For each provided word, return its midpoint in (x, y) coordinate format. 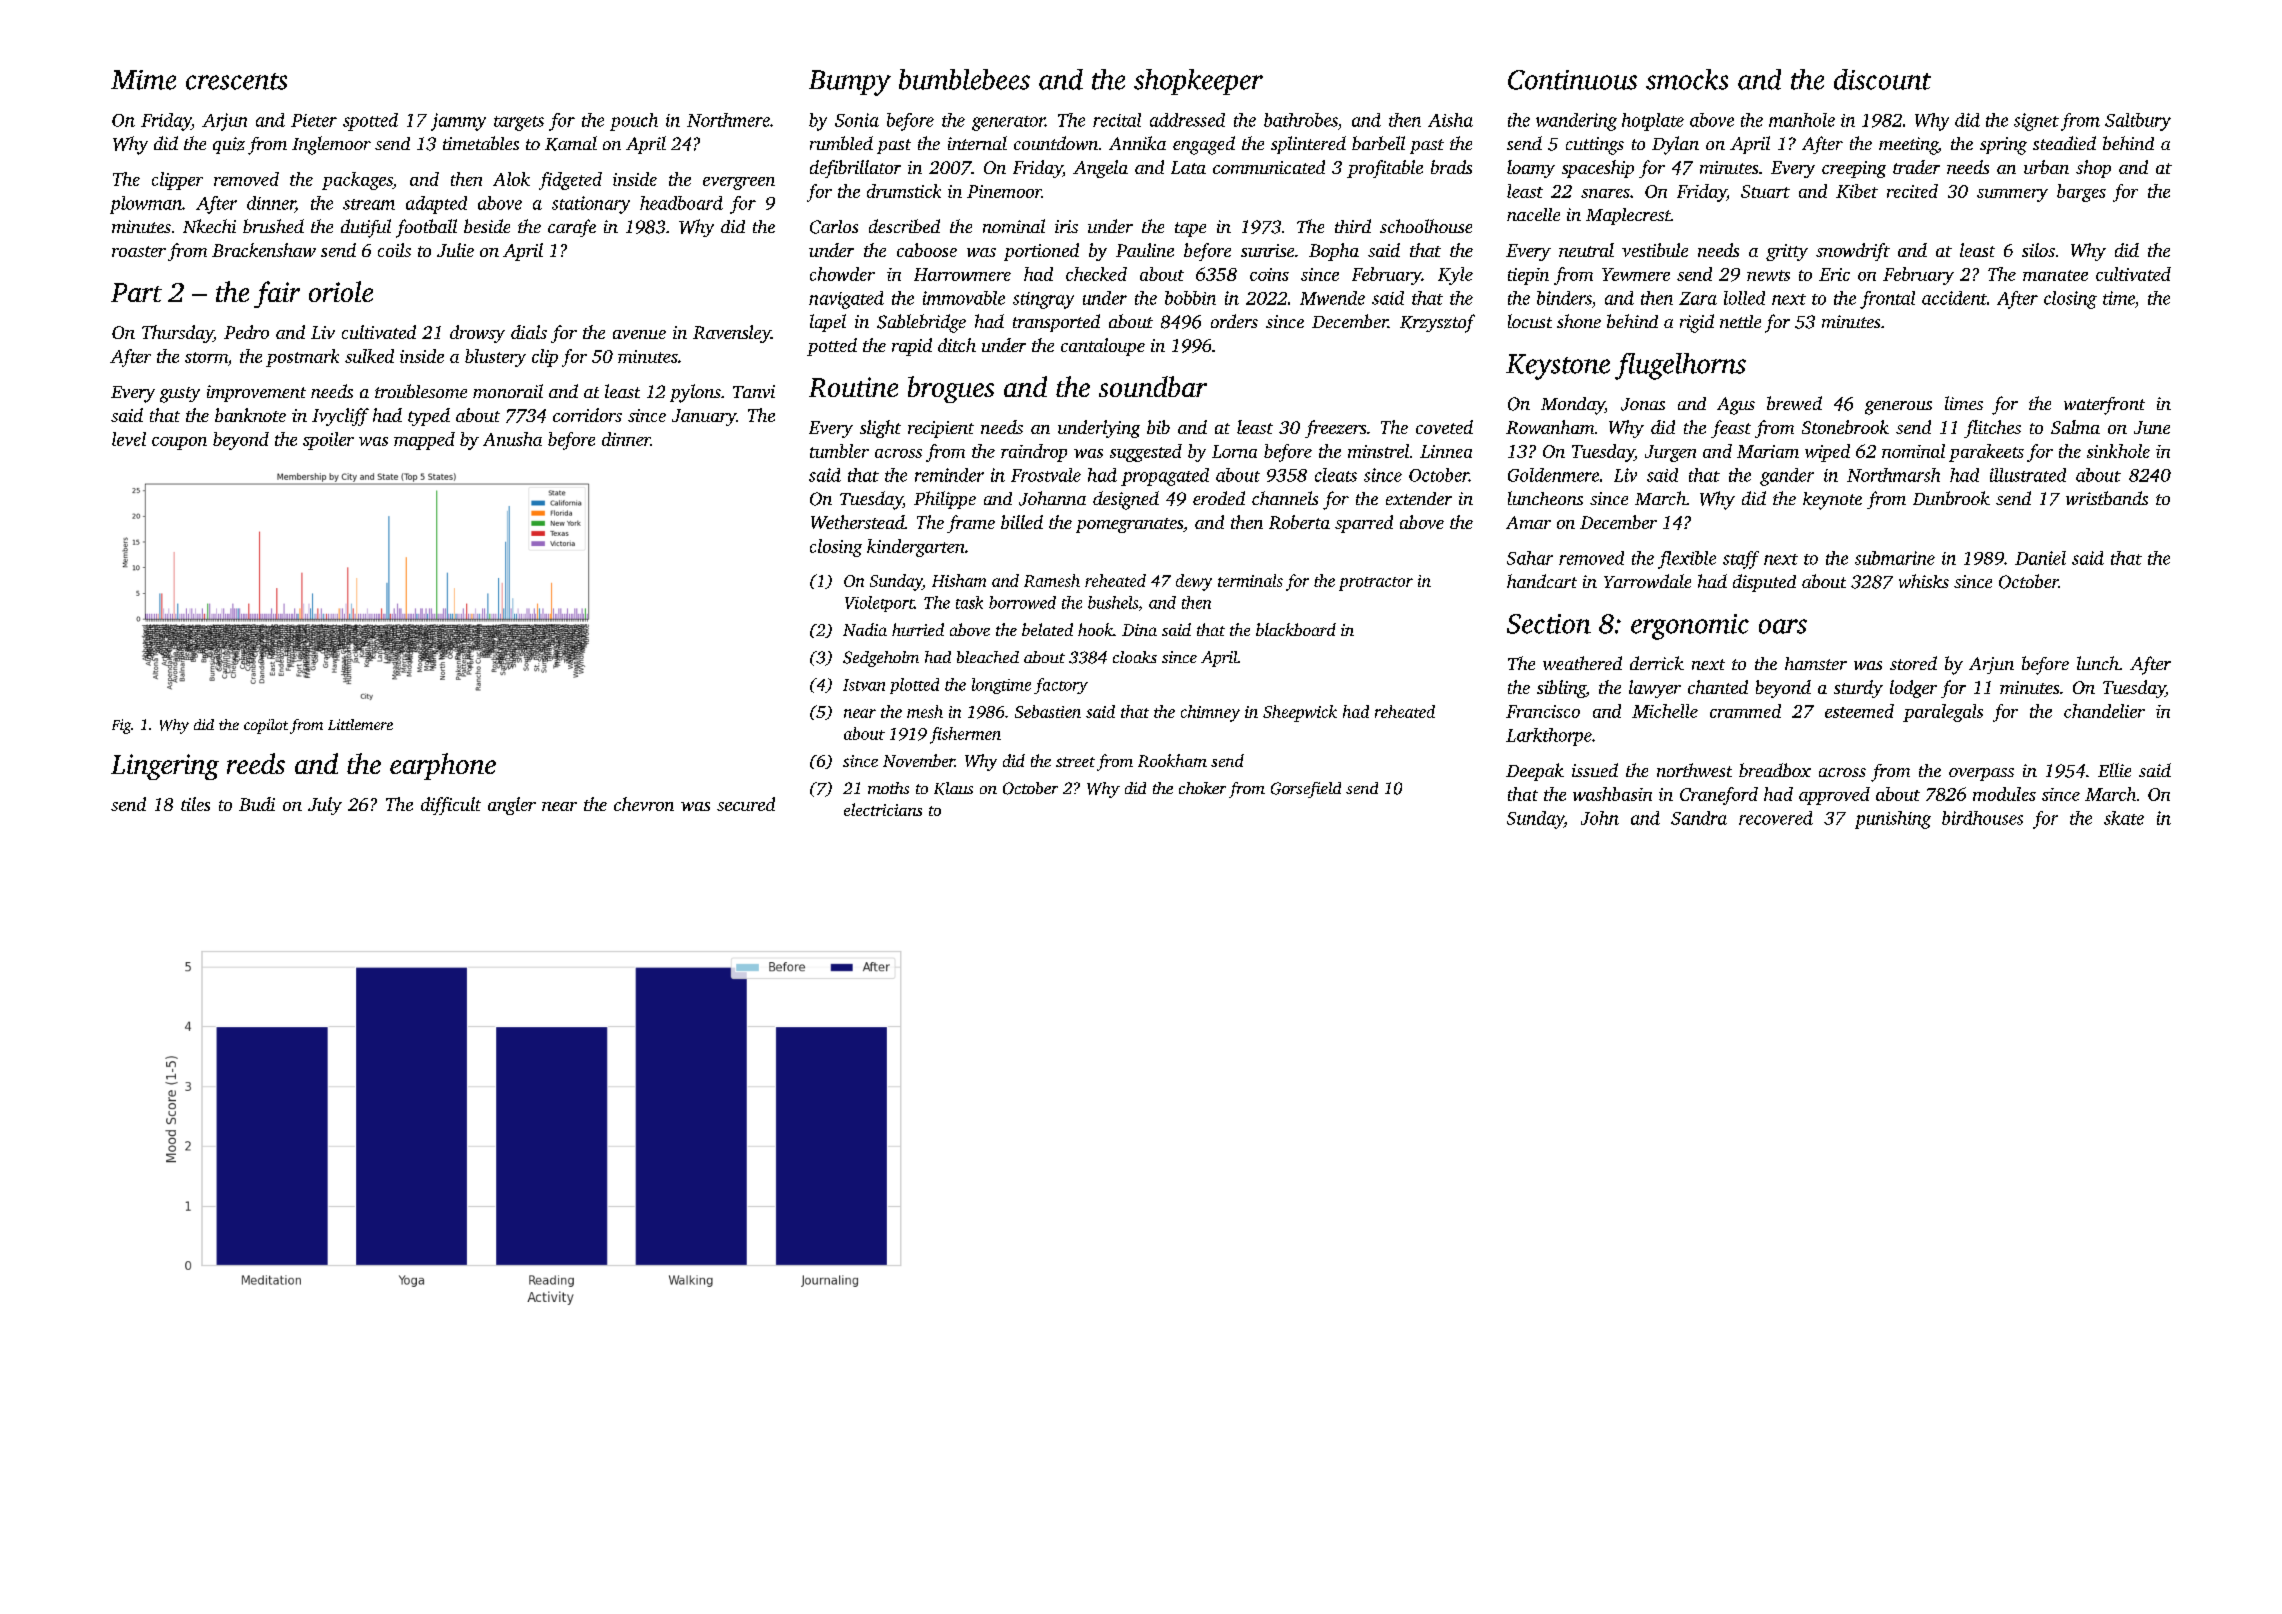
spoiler (328, 441)
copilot (266, 726)
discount (1882, 79)
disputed (1764, 583)
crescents (236, 81)
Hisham (959, 580)
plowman (146, 205)
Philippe (945, 500)
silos (2038, 250)
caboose (927, 250)
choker (1202, 788)
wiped (1827, 453)
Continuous (1572, 80)
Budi (257, 804)
